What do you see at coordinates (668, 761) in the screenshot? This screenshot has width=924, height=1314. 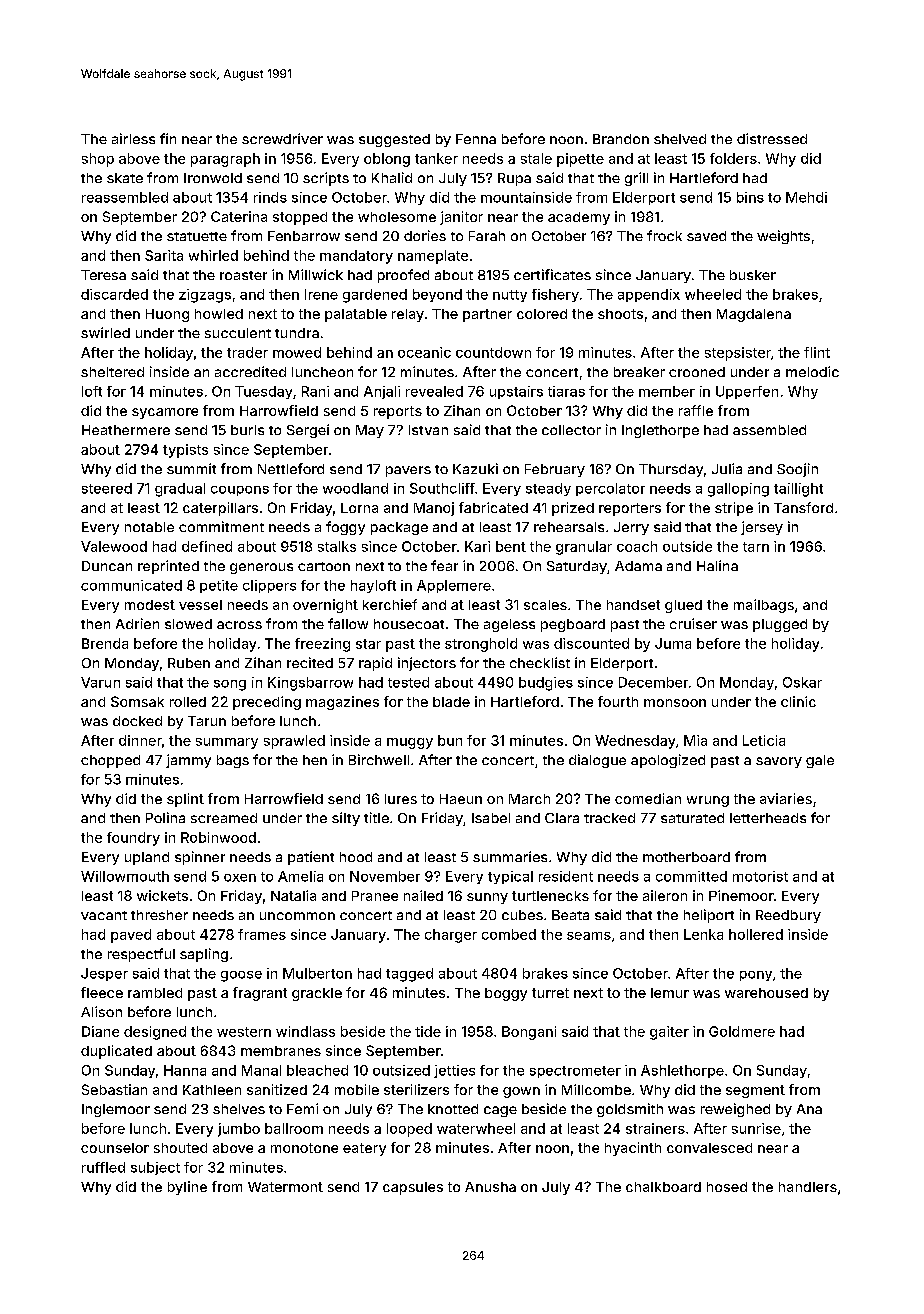 I see `apologized` at bounding box center [668, 761].
